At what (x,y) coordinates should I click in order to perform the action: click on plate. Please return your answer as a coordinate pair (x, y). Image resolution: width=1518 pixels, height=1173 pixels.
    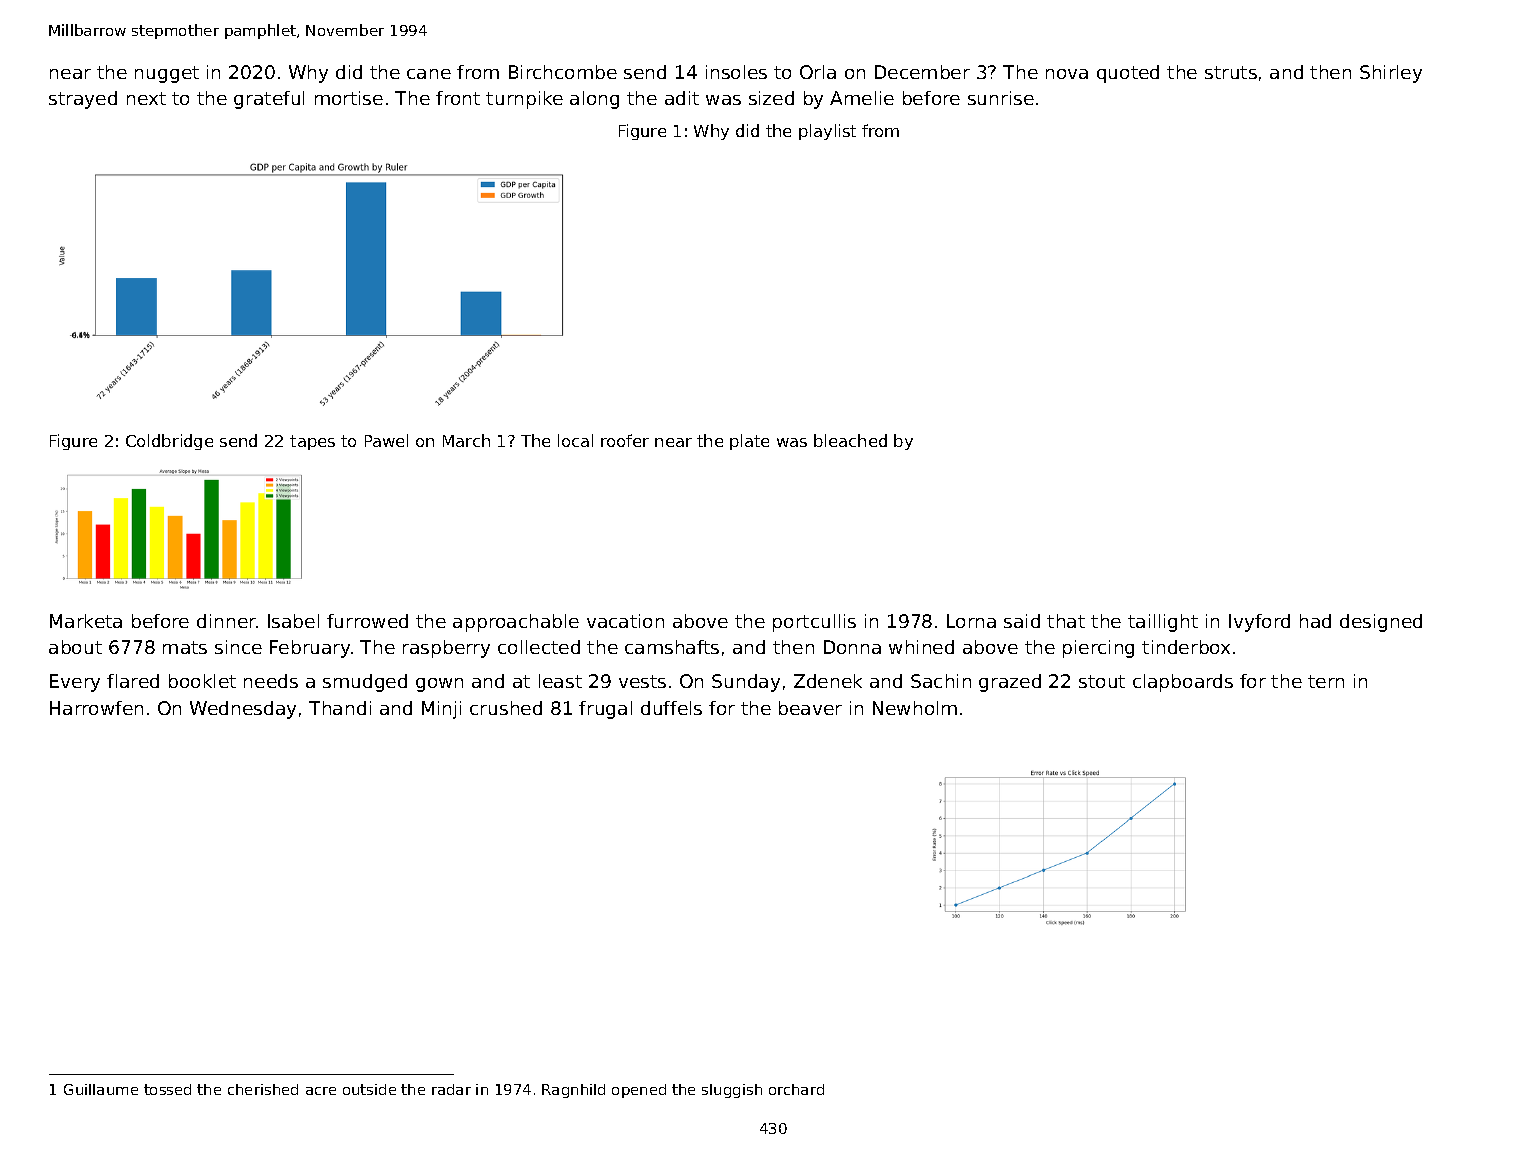
    Looking at the image, I should click on (749, 442).
